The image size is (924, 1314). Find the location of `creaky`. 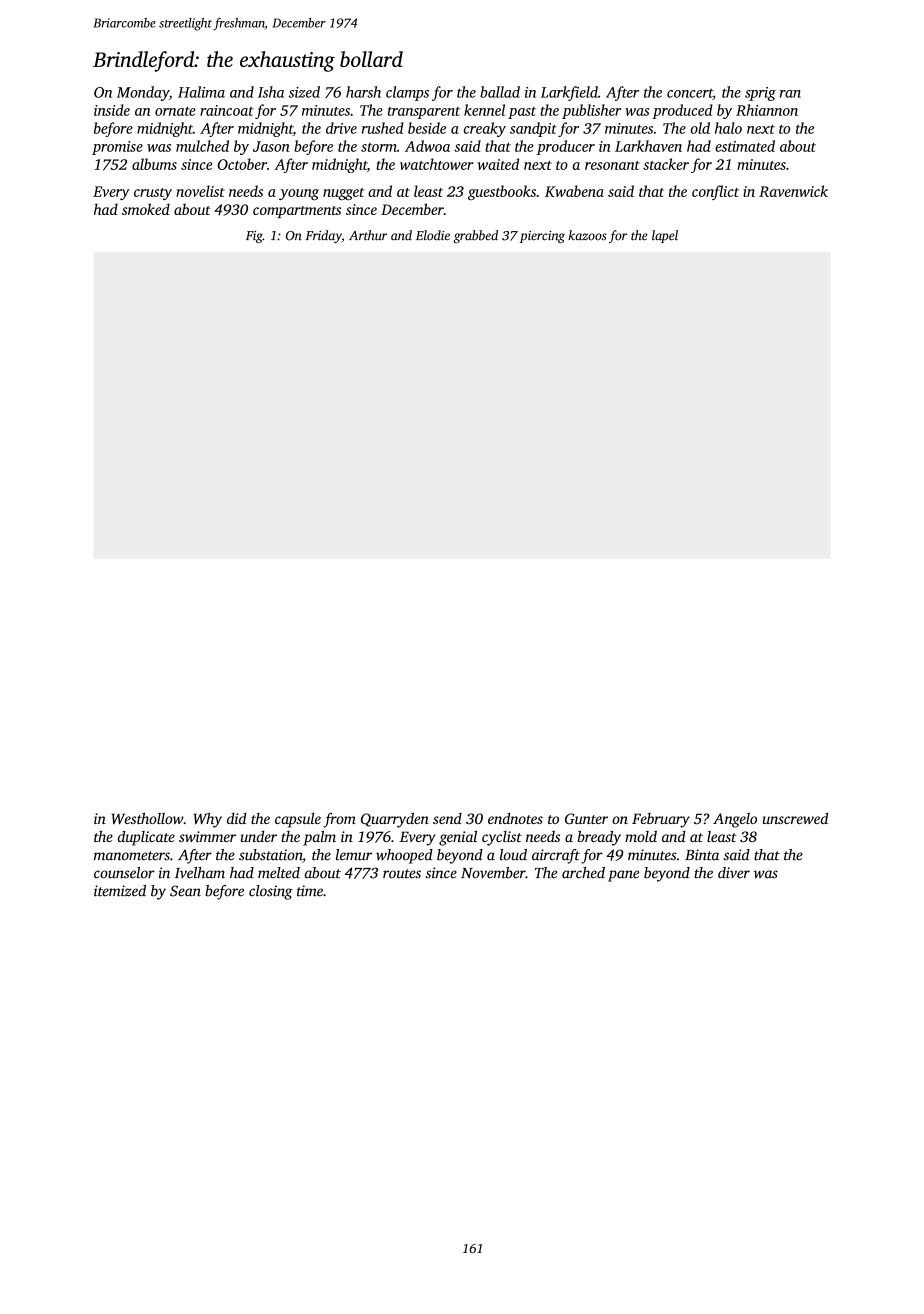

creaky is located at coordinates (485, 129).
